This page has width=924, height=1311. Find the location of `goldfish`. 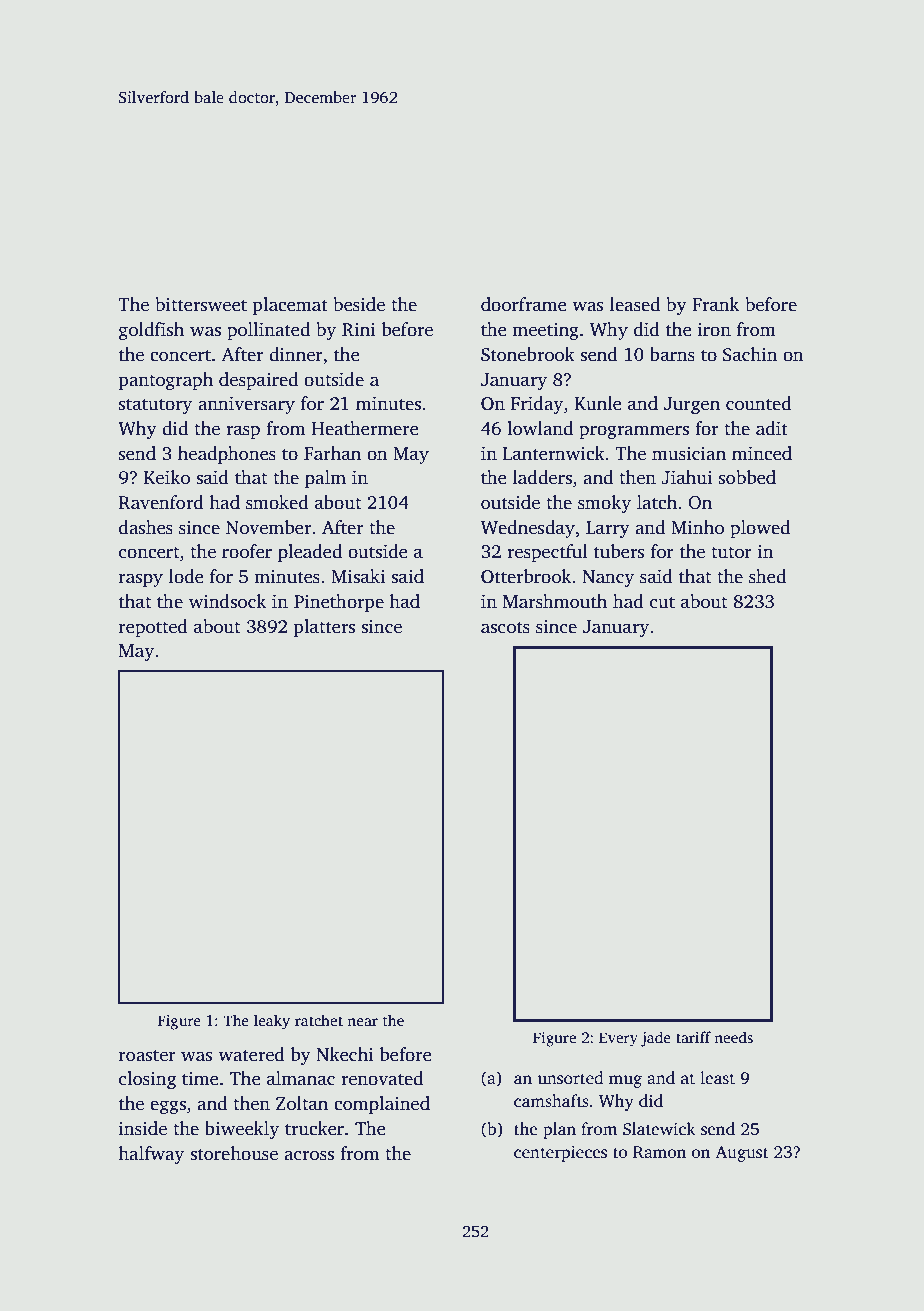

goldfish is located at coordinates (151, 331).
